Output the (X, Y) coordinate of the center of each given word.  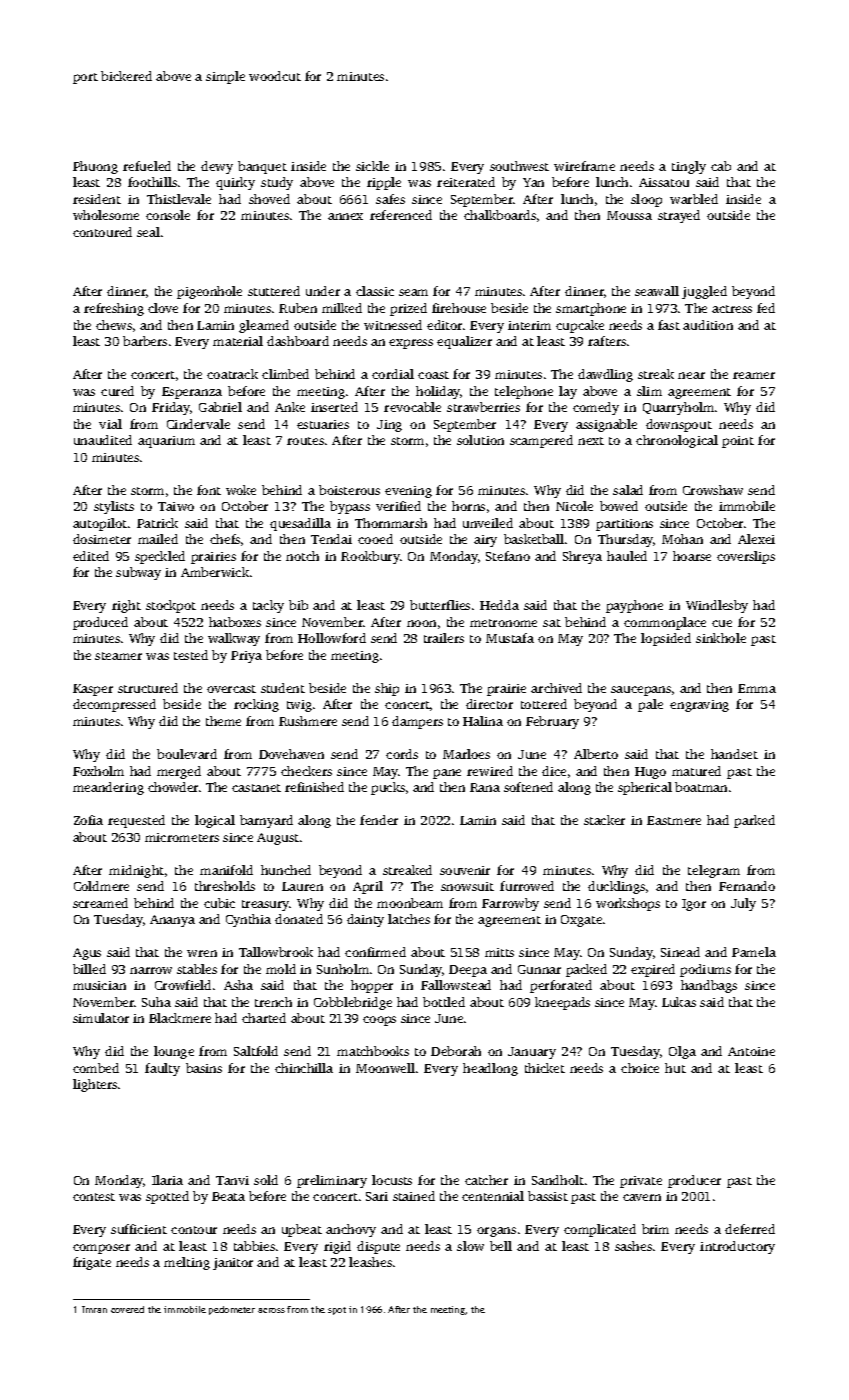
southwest (519, 166)
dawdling (605, 375)
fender (379, 820)
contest (94, 1197)
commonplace (665, 623)
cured (117, 391)
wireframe (584, 166)
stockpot (171, 606)
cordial (393, 374)
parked (754, 821)
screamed (100, 903)
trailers (444, 638)
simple (225, 77)
